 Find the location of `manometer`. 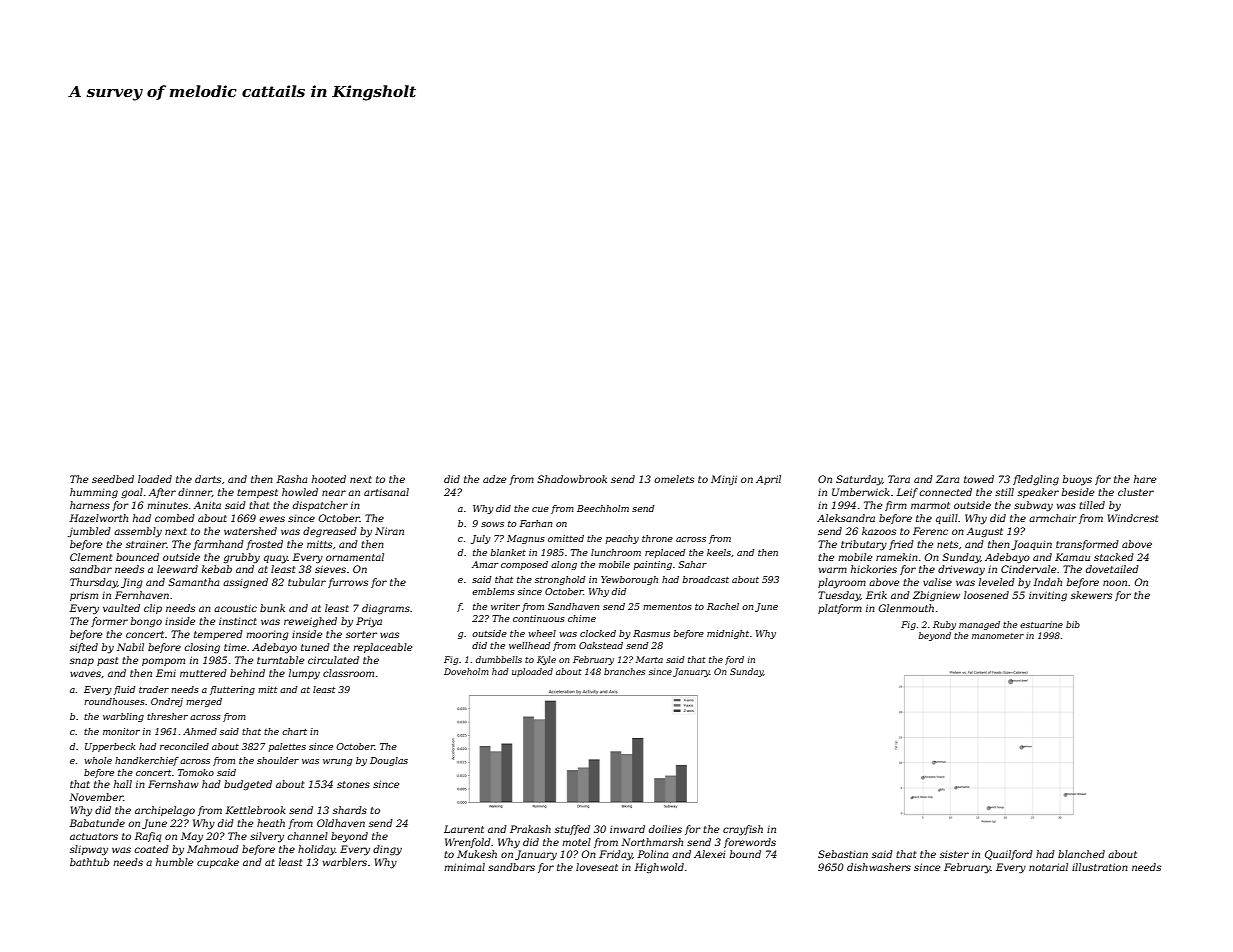

manometer is located at coordinates (998, 636).
